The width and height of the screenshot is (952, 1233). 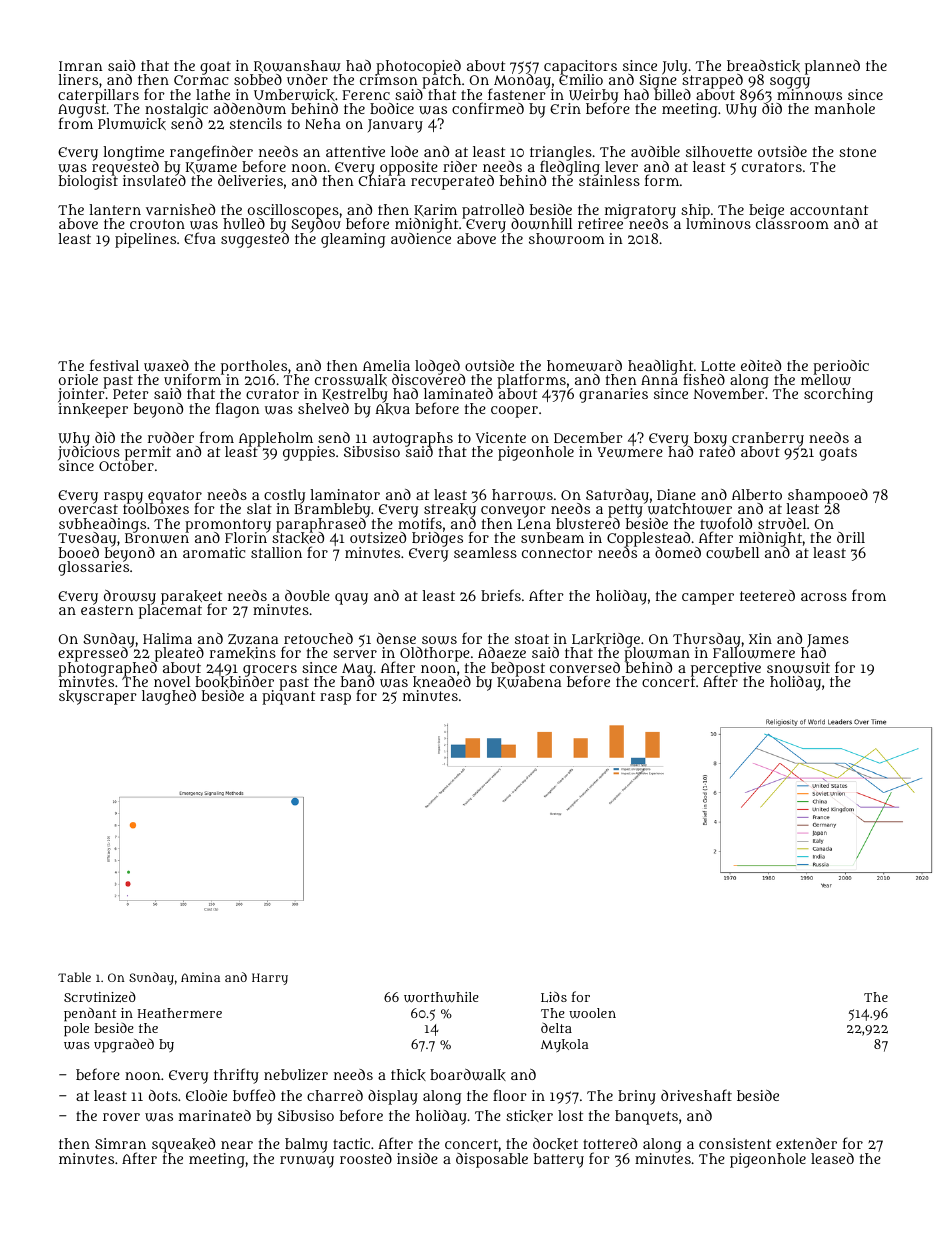 I want to click on stallion, so click(x=276, y=552).
